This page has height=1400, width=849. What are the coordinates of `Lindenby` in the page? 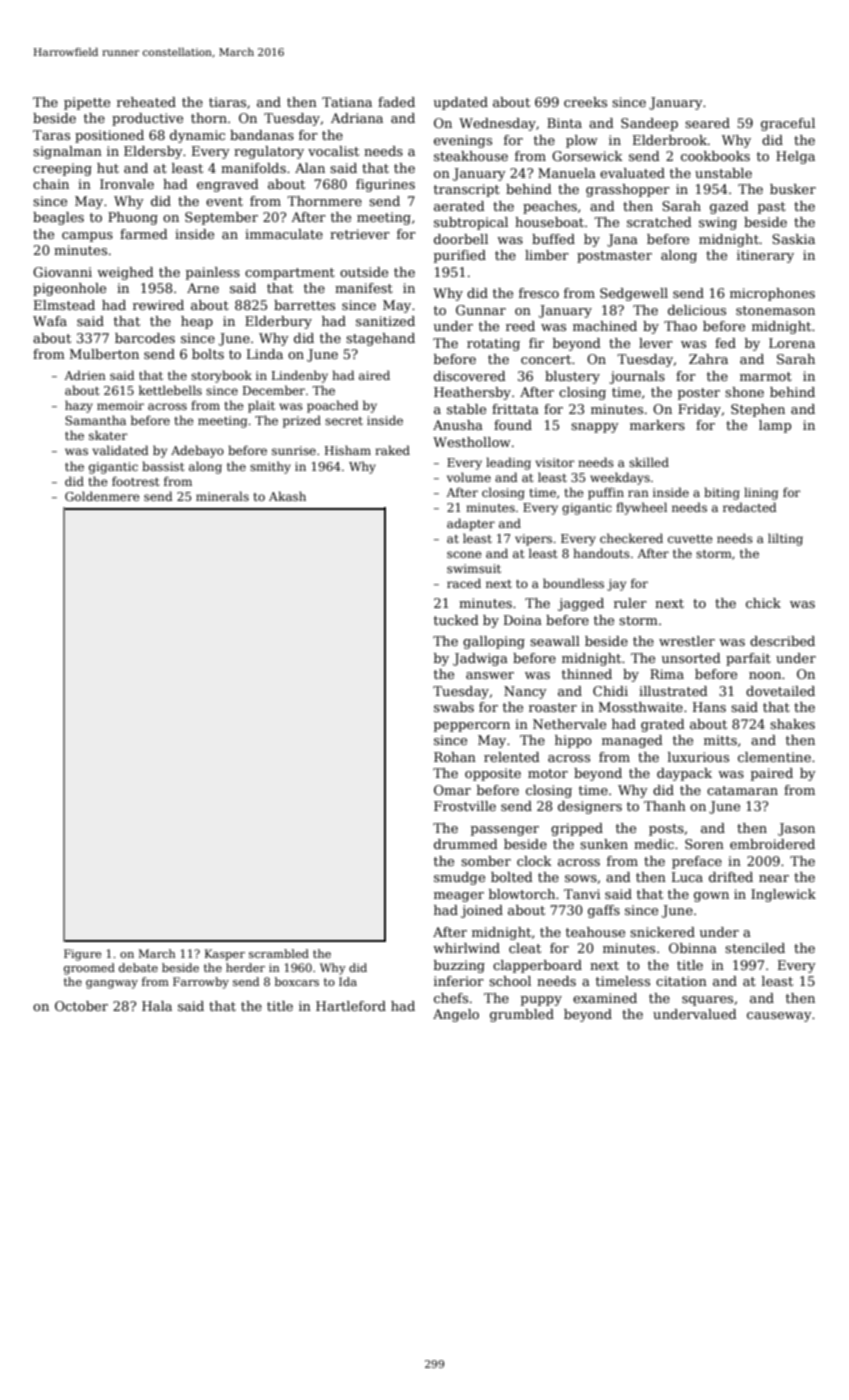 It's located at (300, 376).
